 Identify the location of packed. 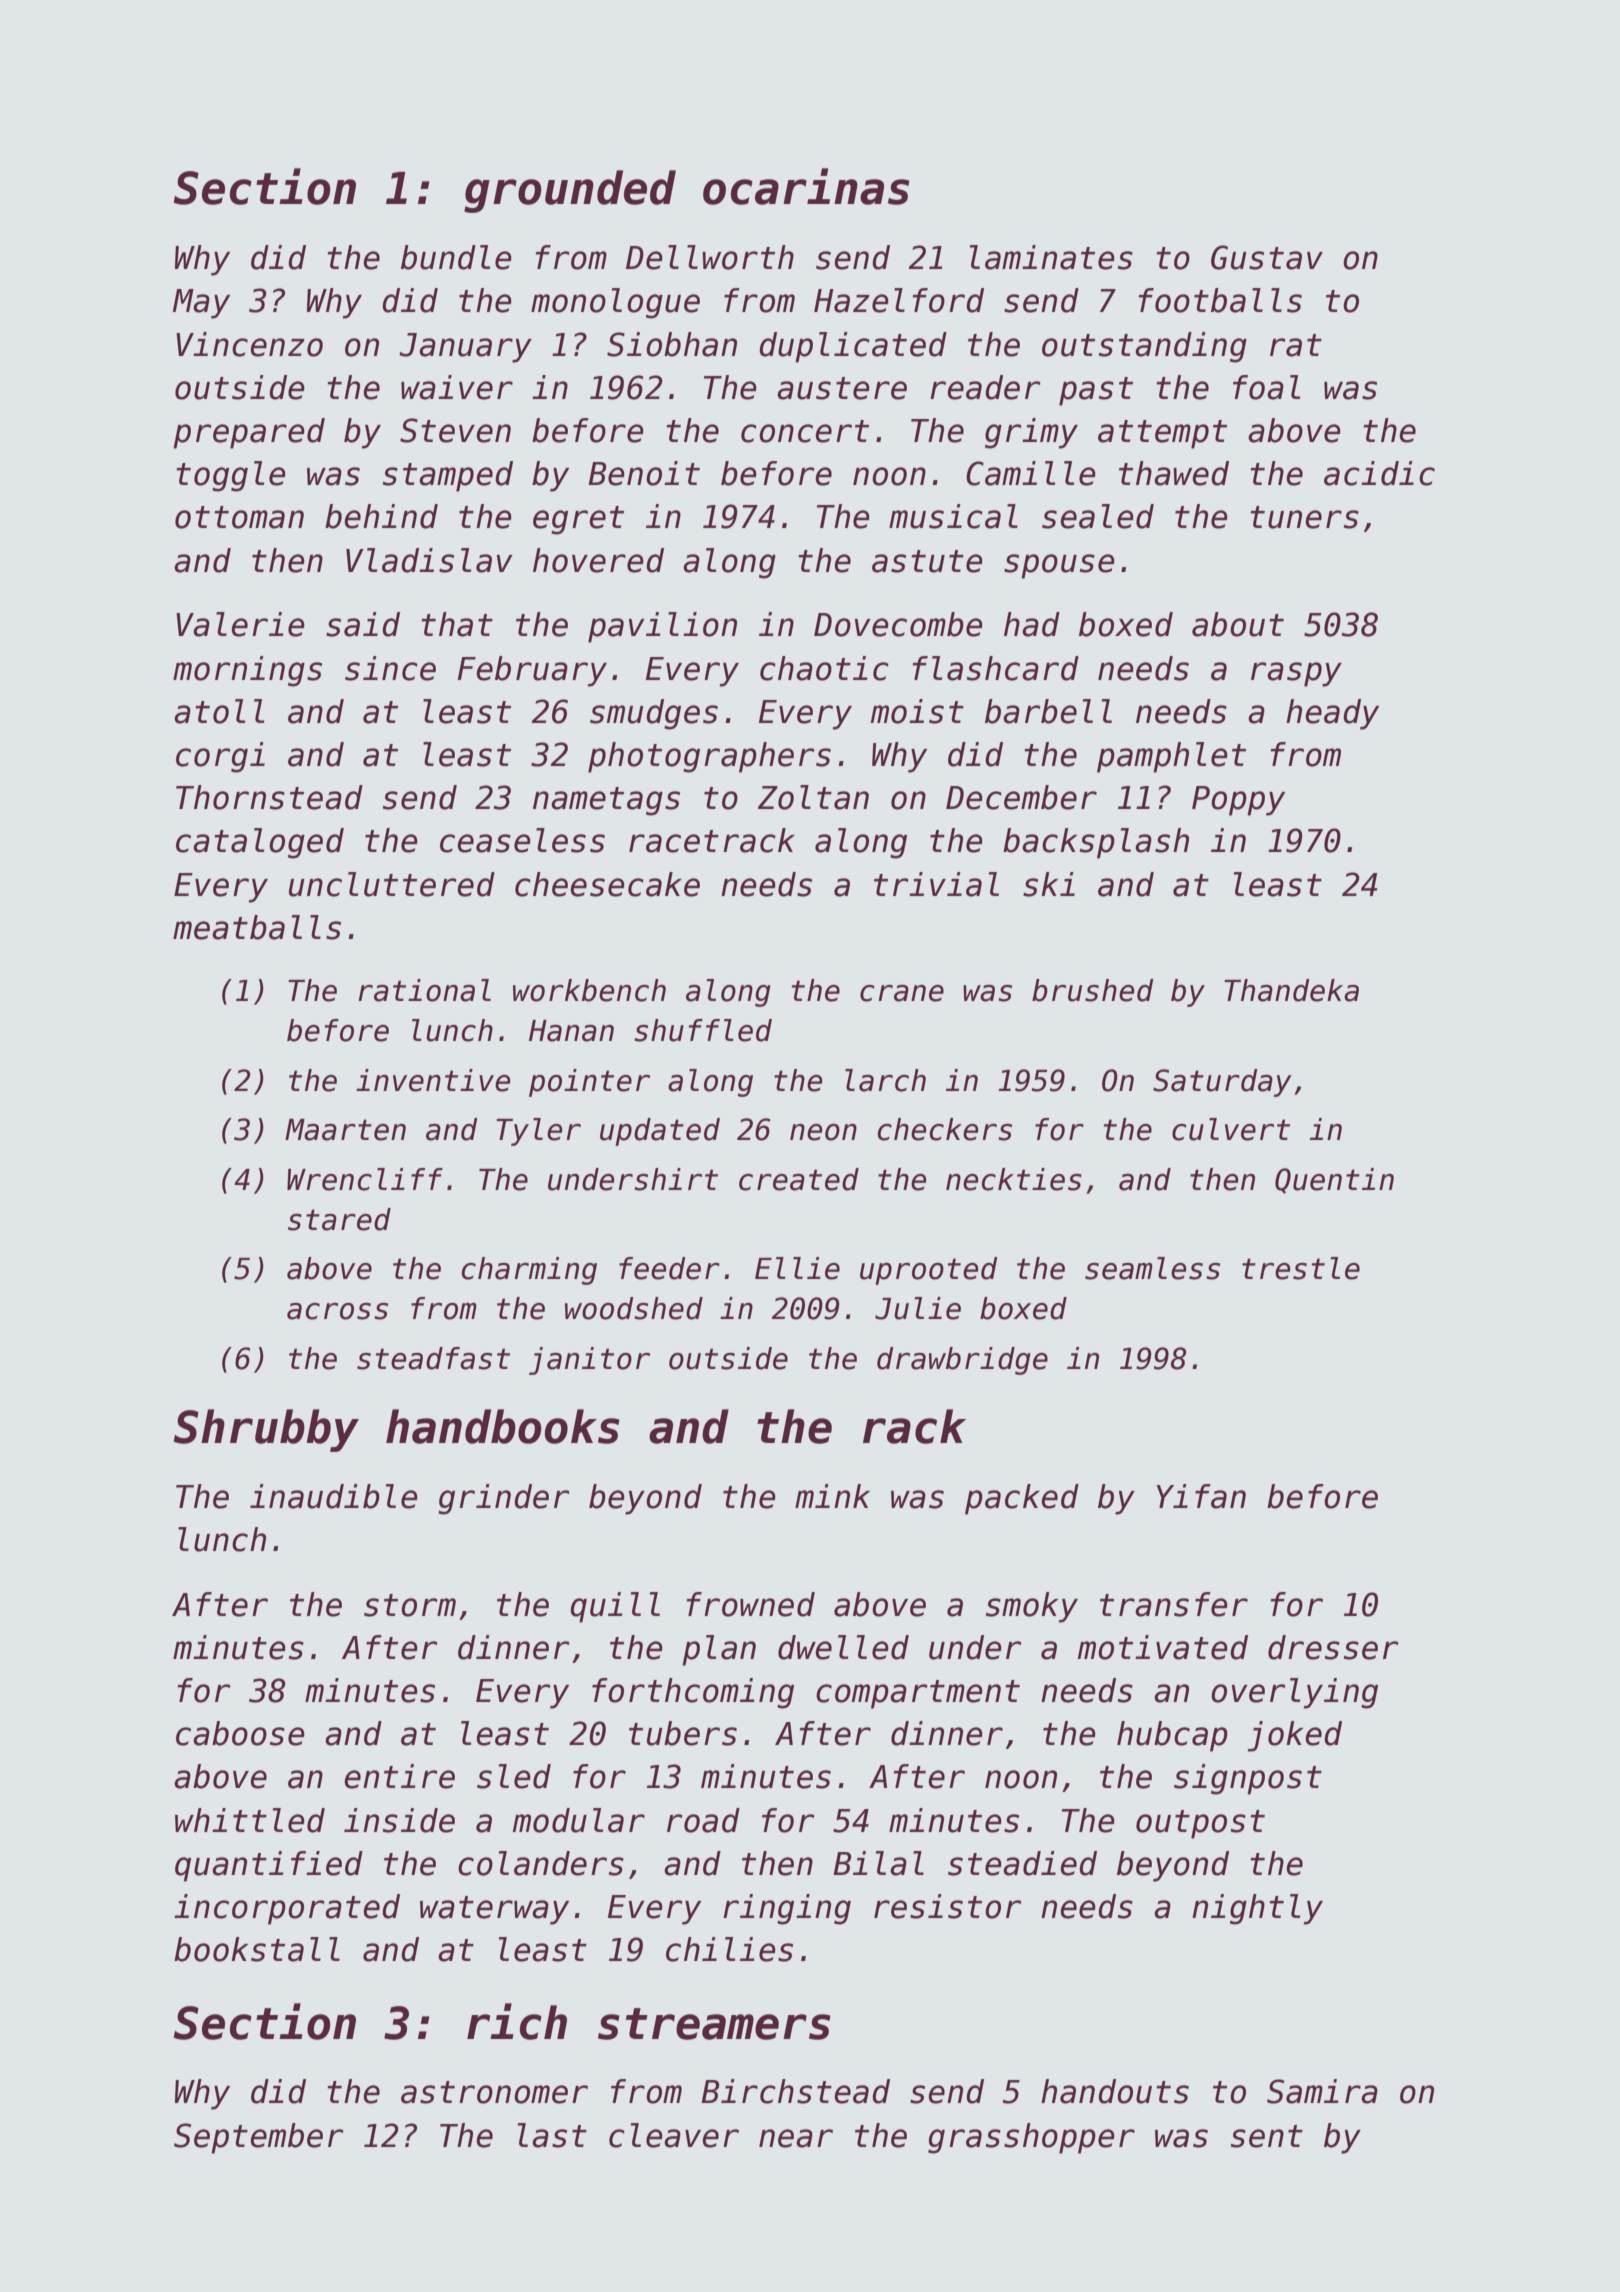
(1022, 1499).
